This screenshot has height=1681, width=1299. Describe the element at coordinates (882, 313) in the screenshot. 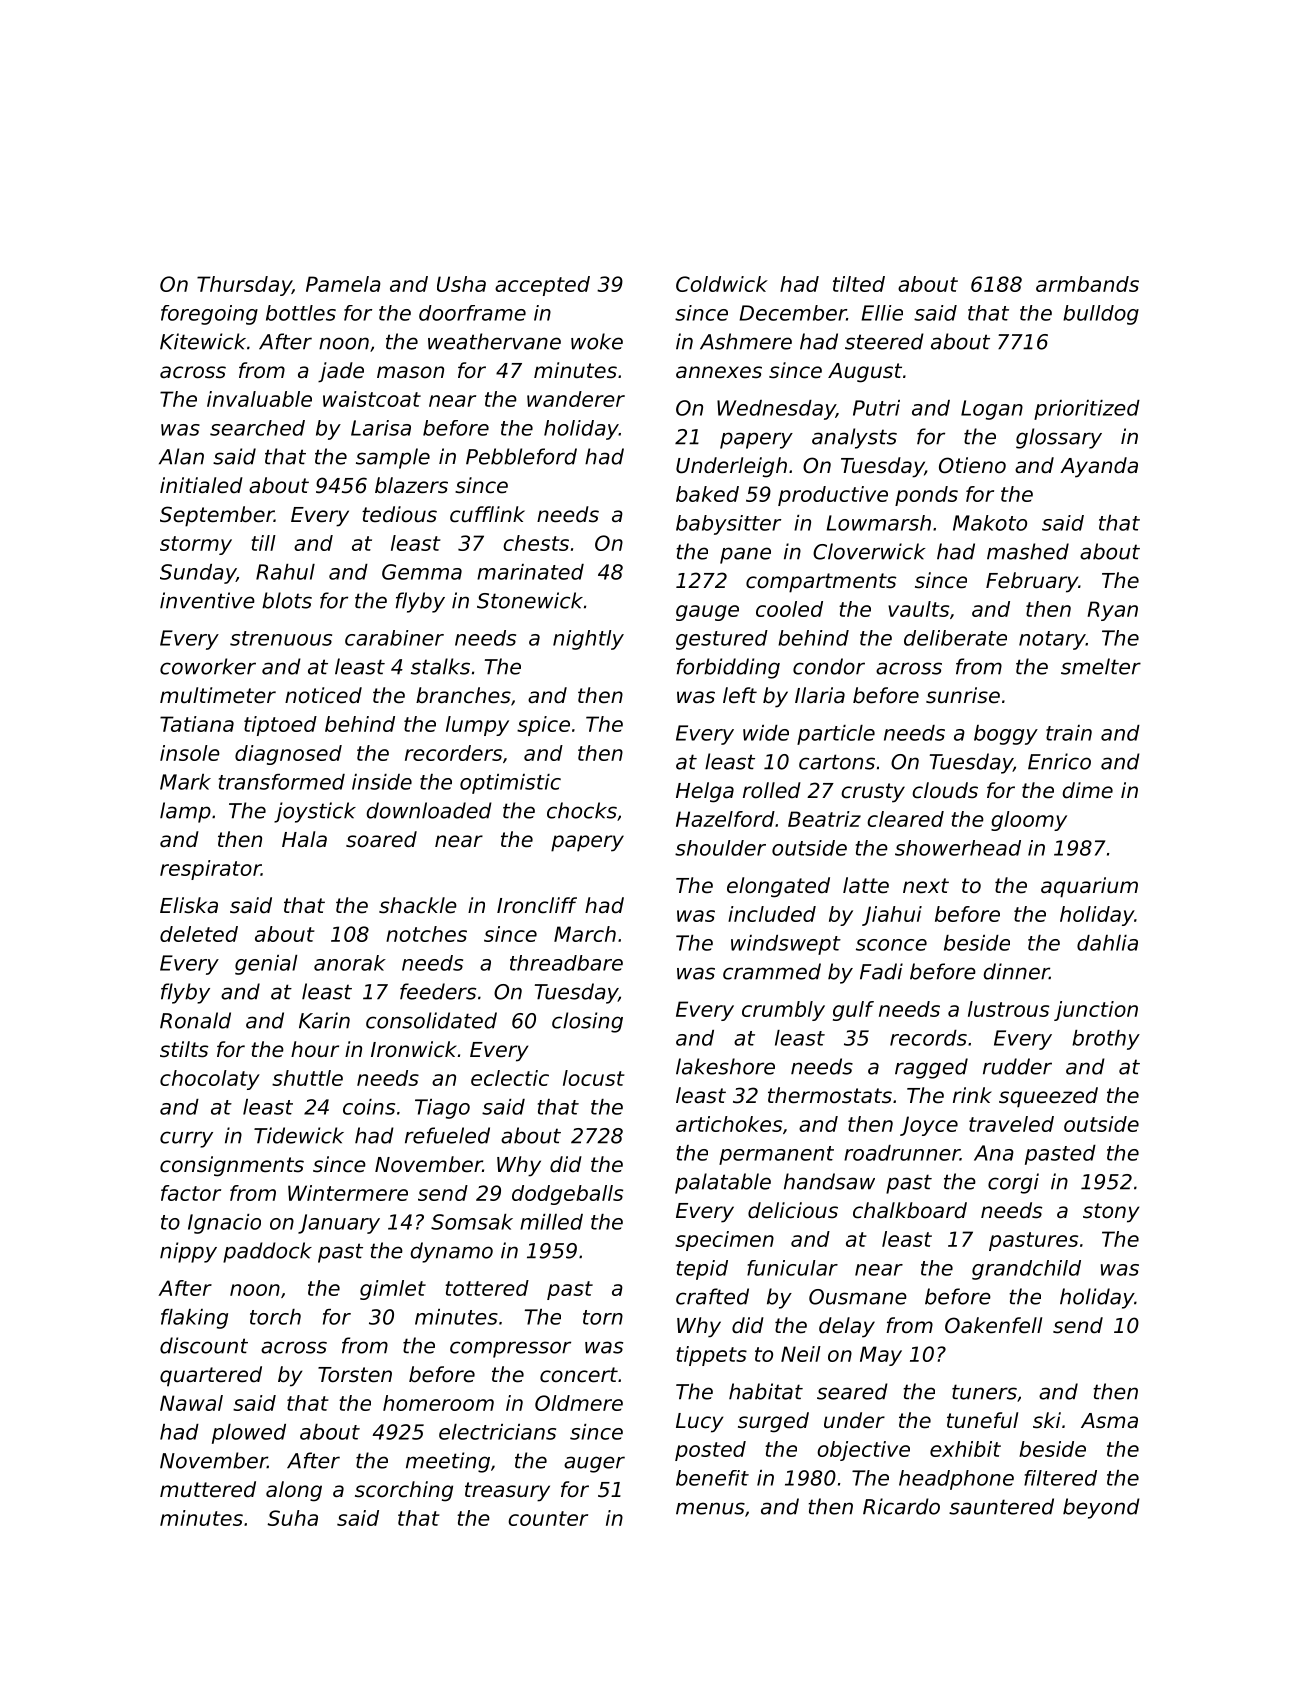

I see `Ellie` at that location.
